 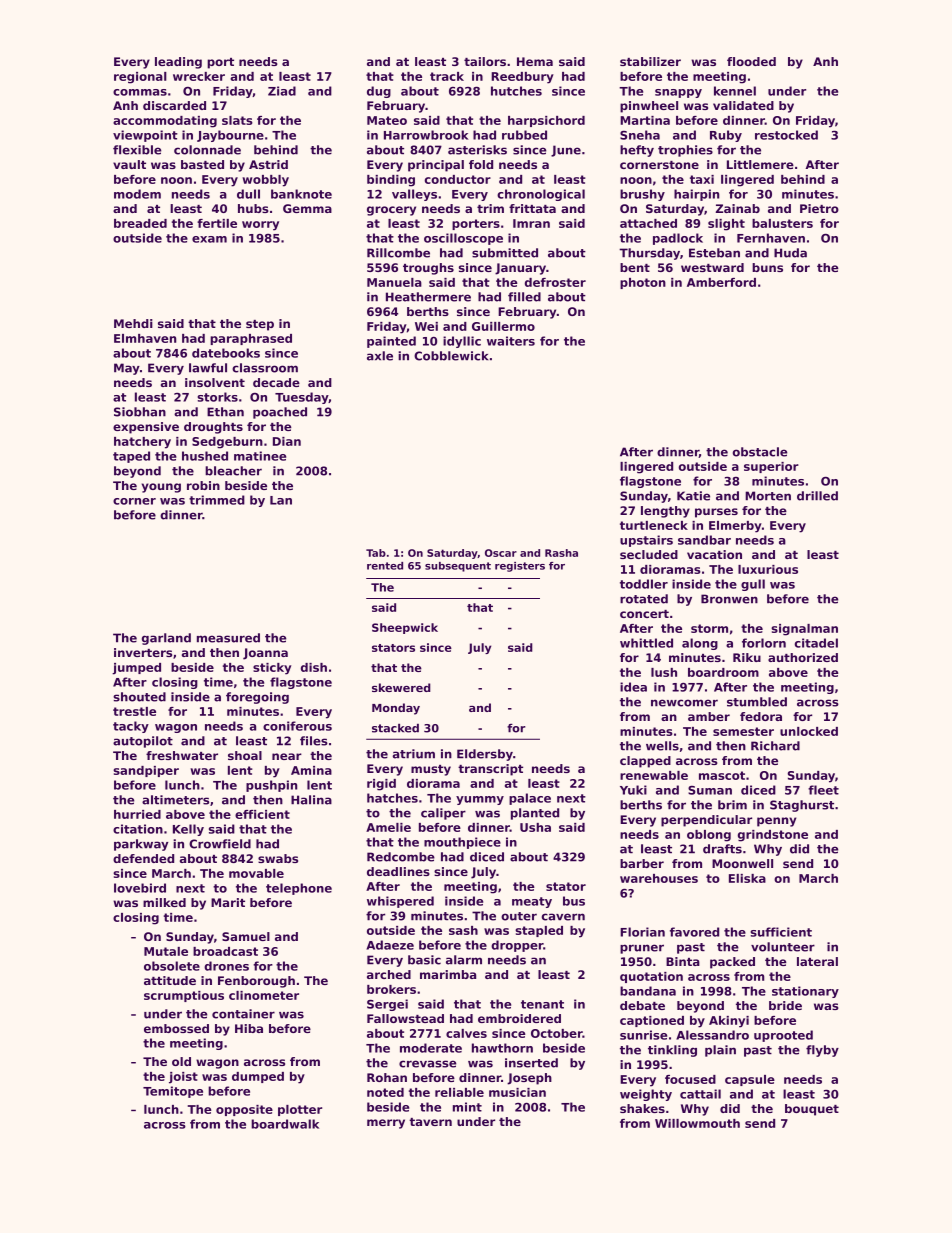 I want to click on storm, so click(x=709, y=628).
